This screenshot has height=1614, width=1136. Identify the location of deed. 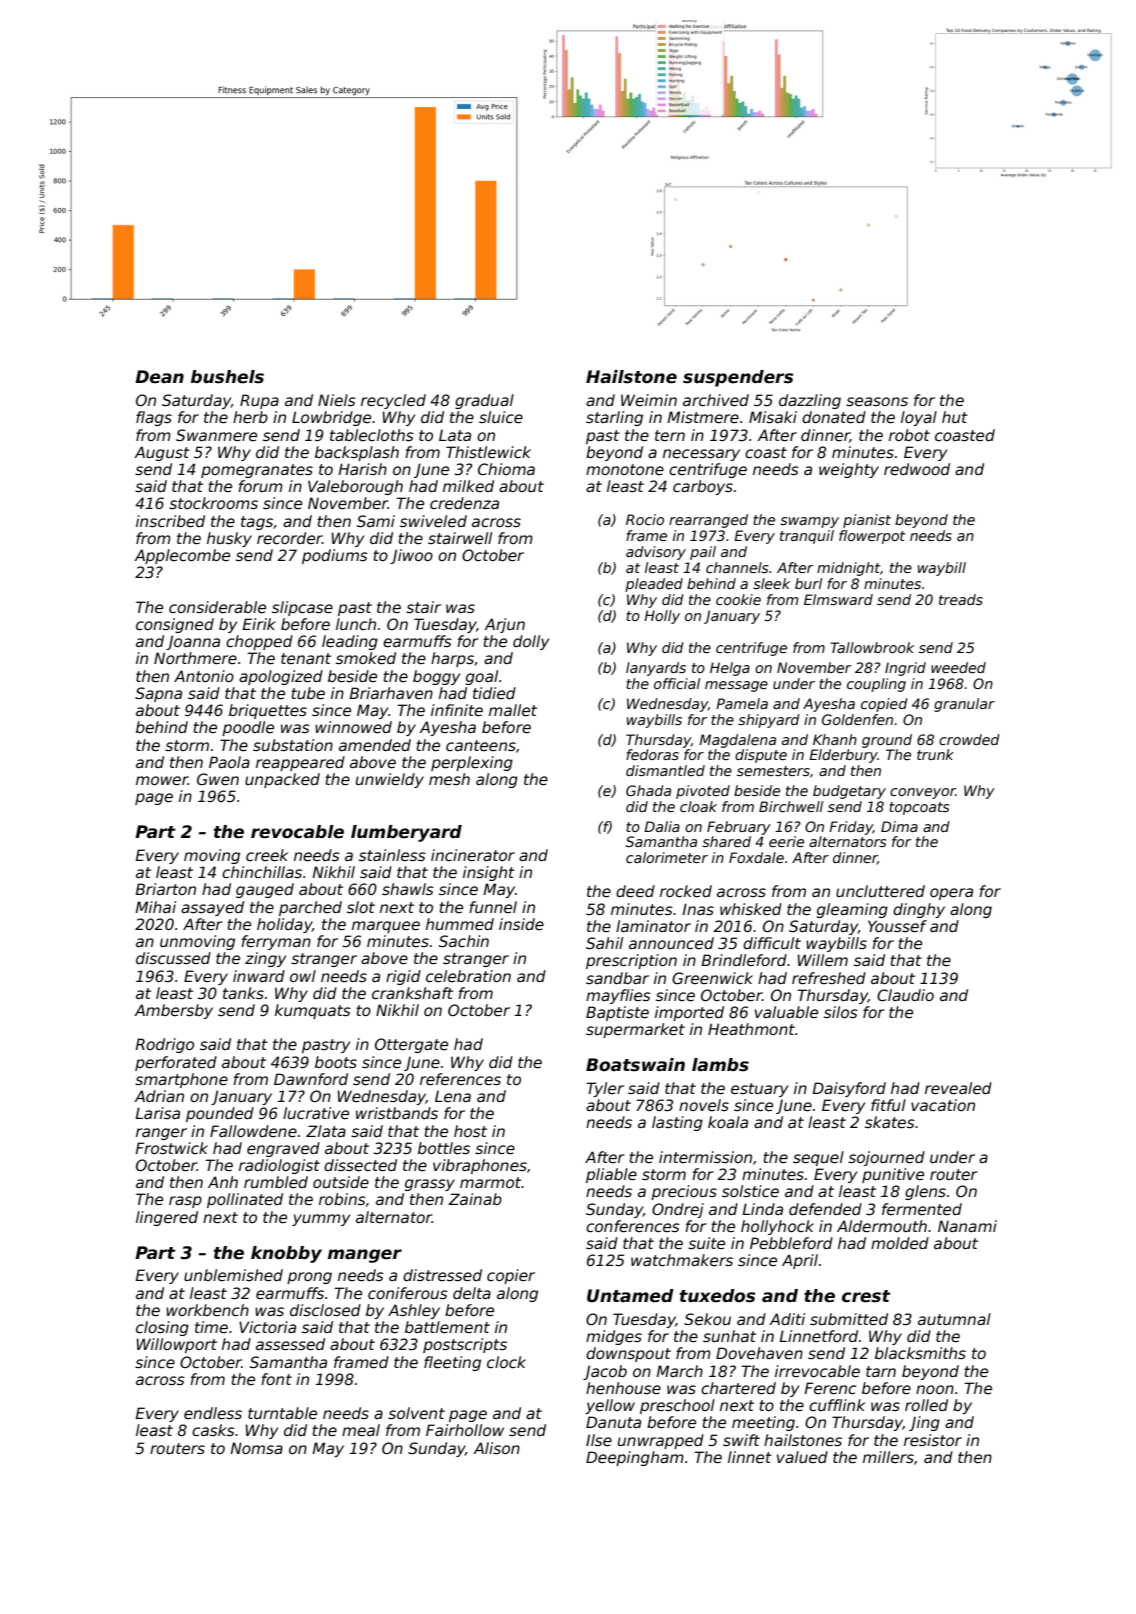
(635, 891).
